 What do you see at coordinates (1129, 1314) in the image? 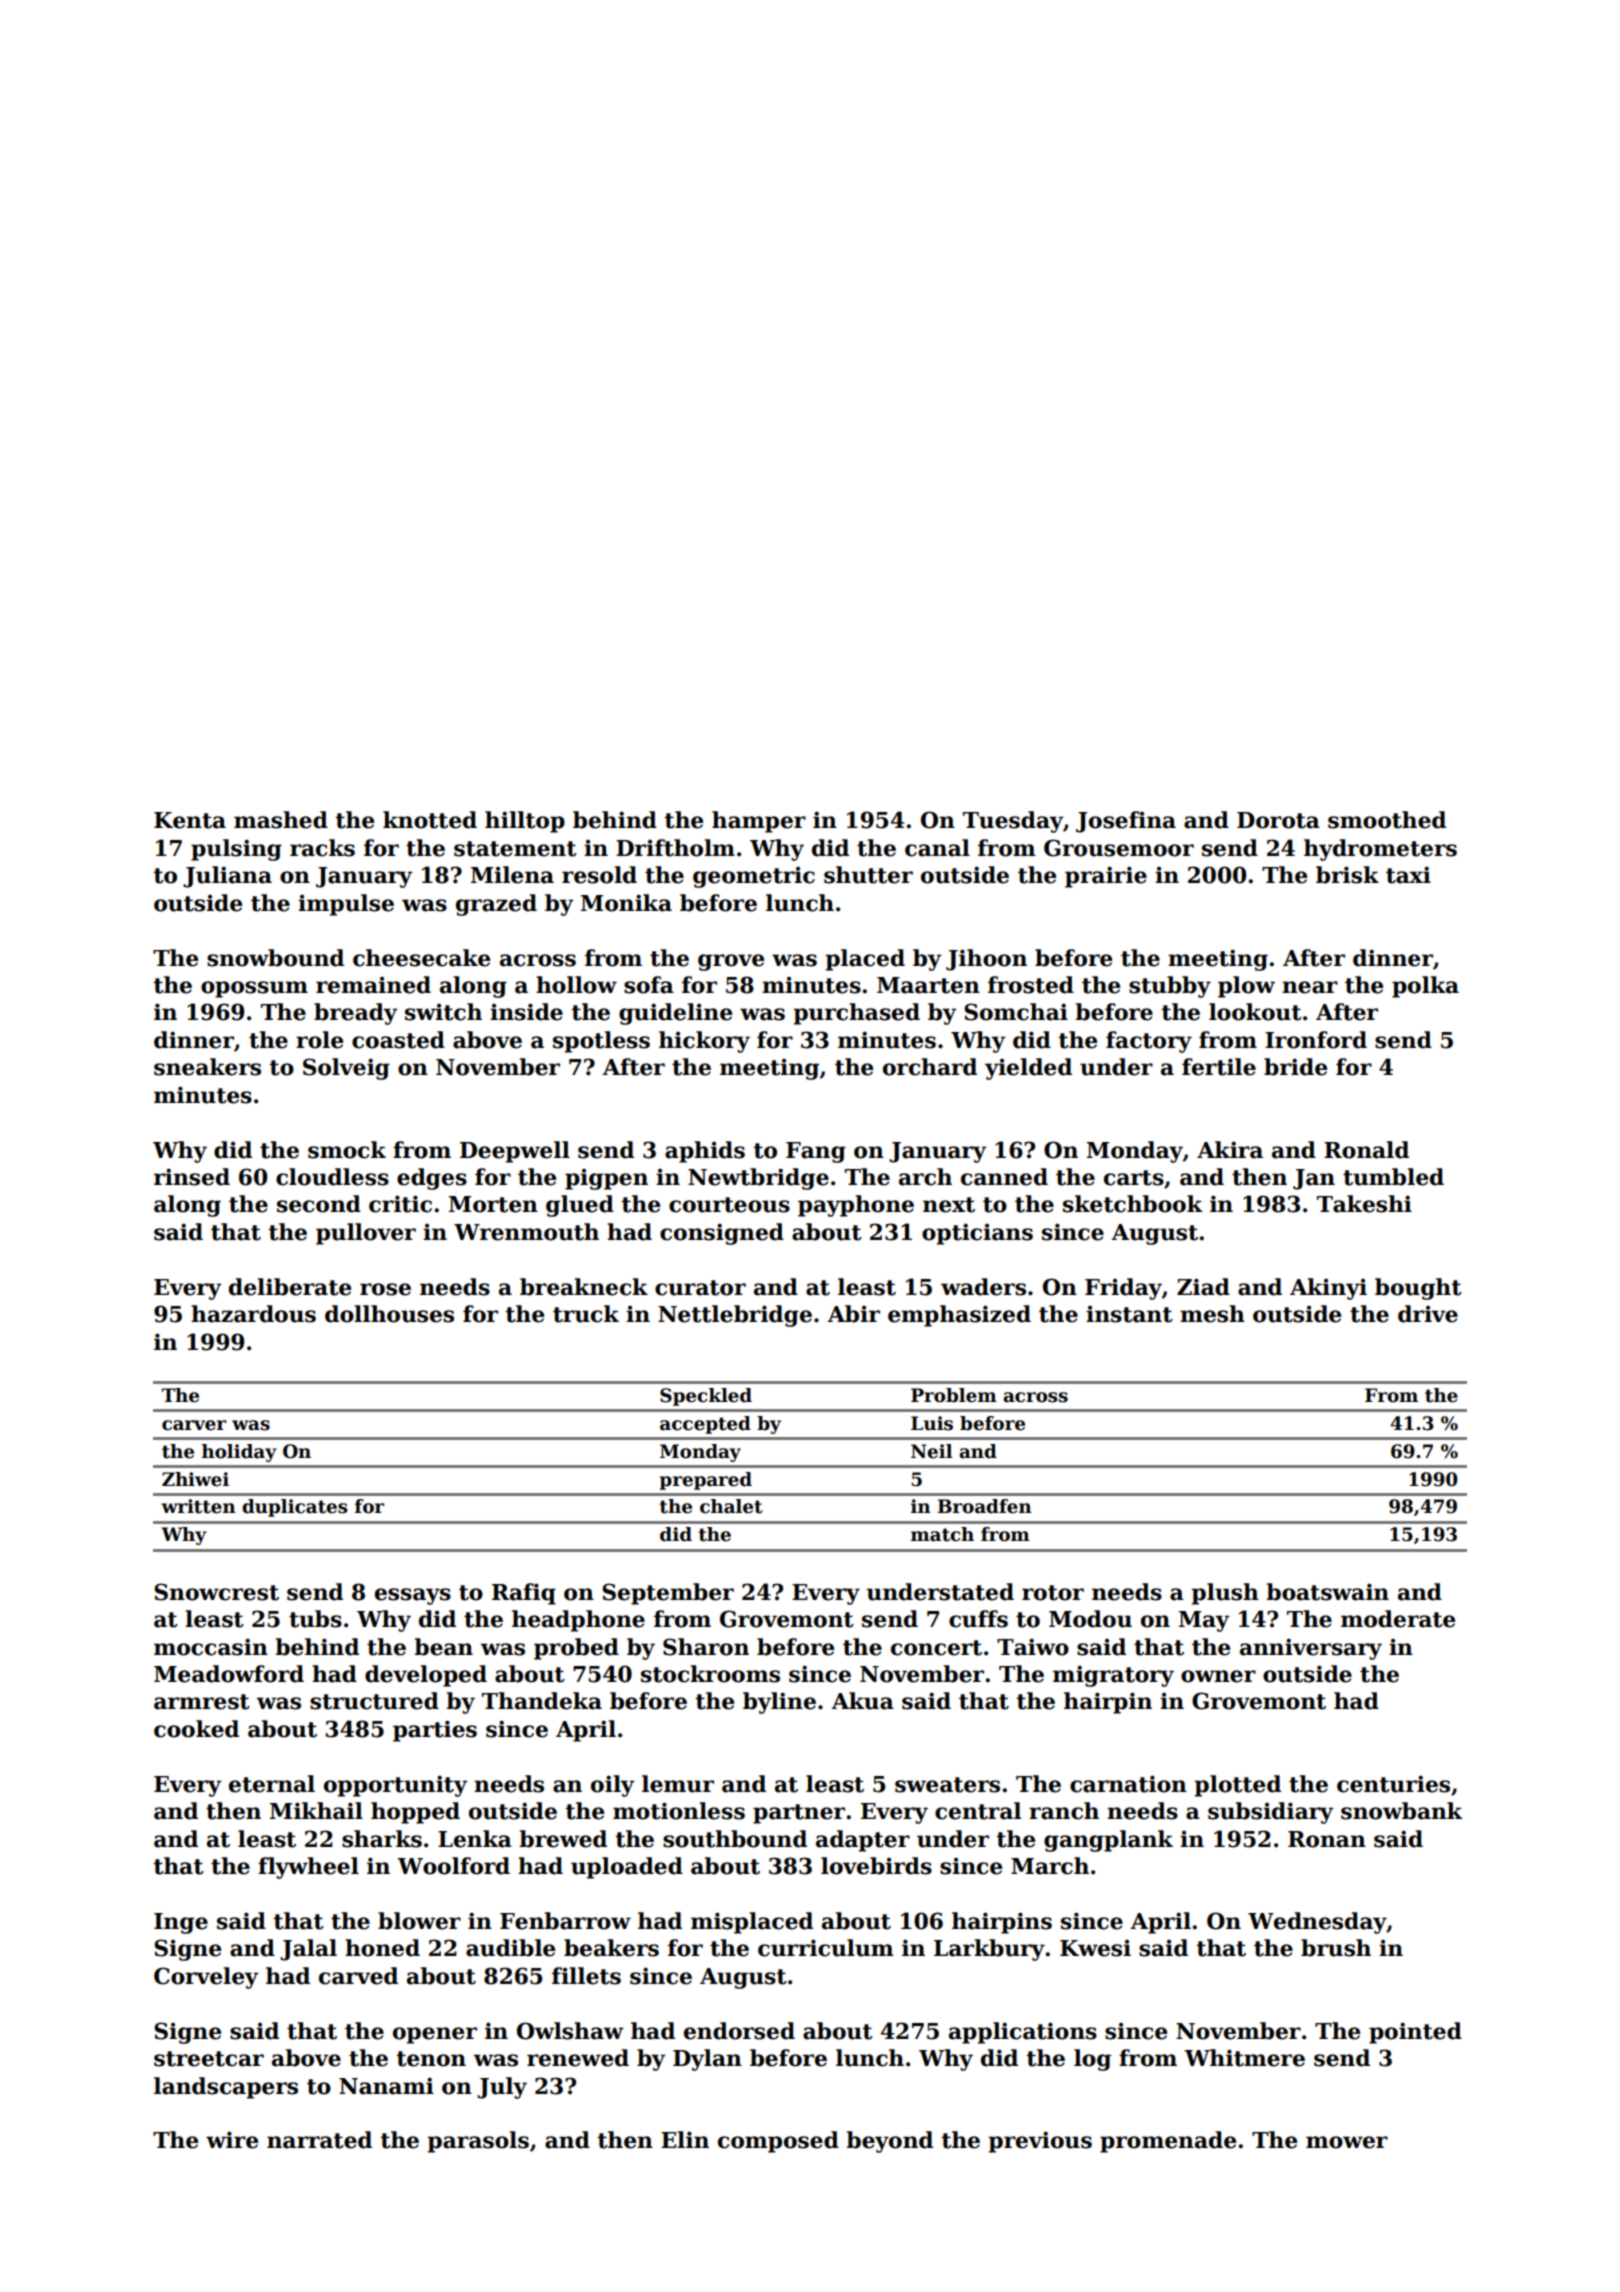
I see `instant` at bounding box center [1129, 1314].
